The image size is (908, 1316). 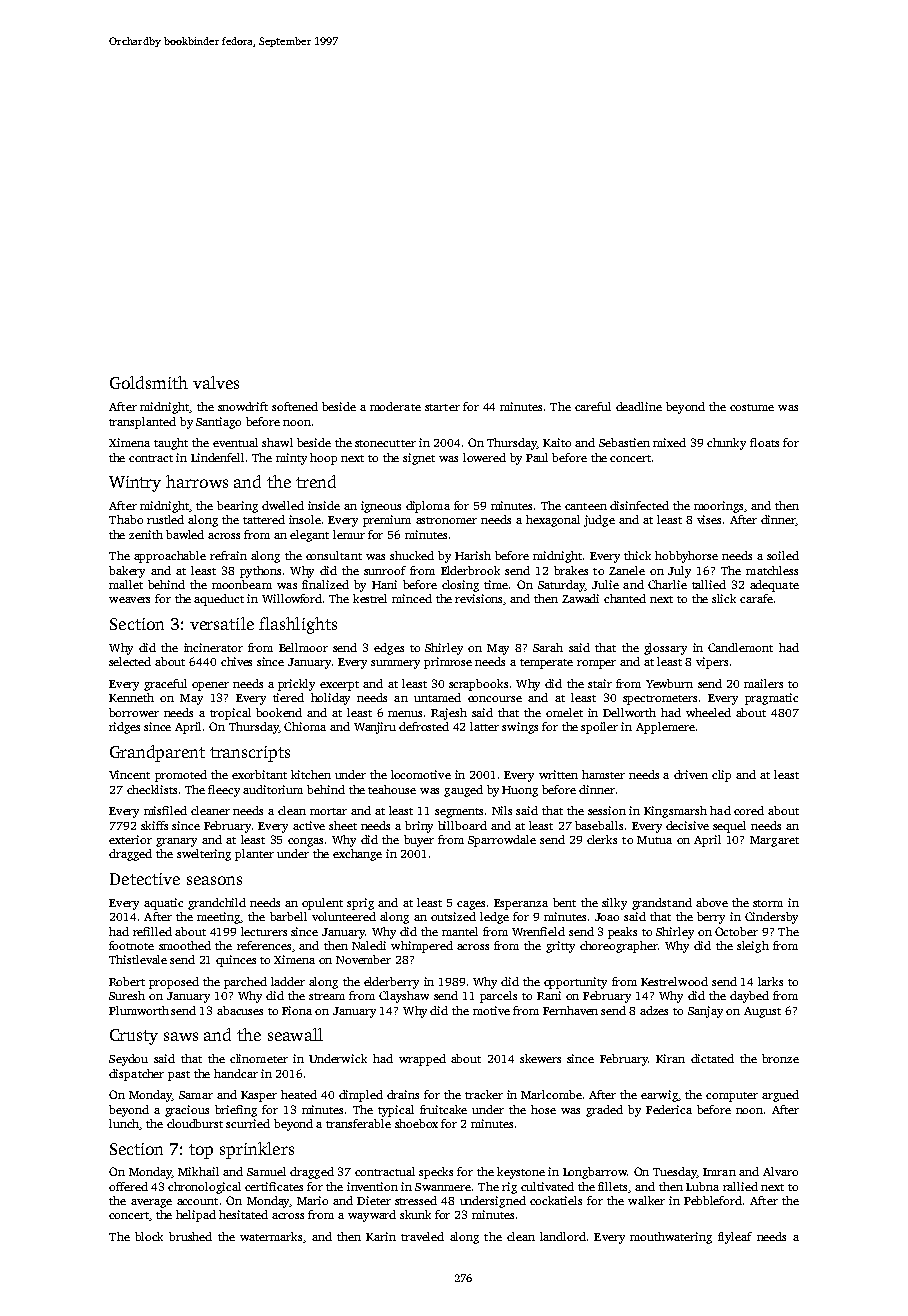 I want to click on pythons, so click(x=260, y=572).
